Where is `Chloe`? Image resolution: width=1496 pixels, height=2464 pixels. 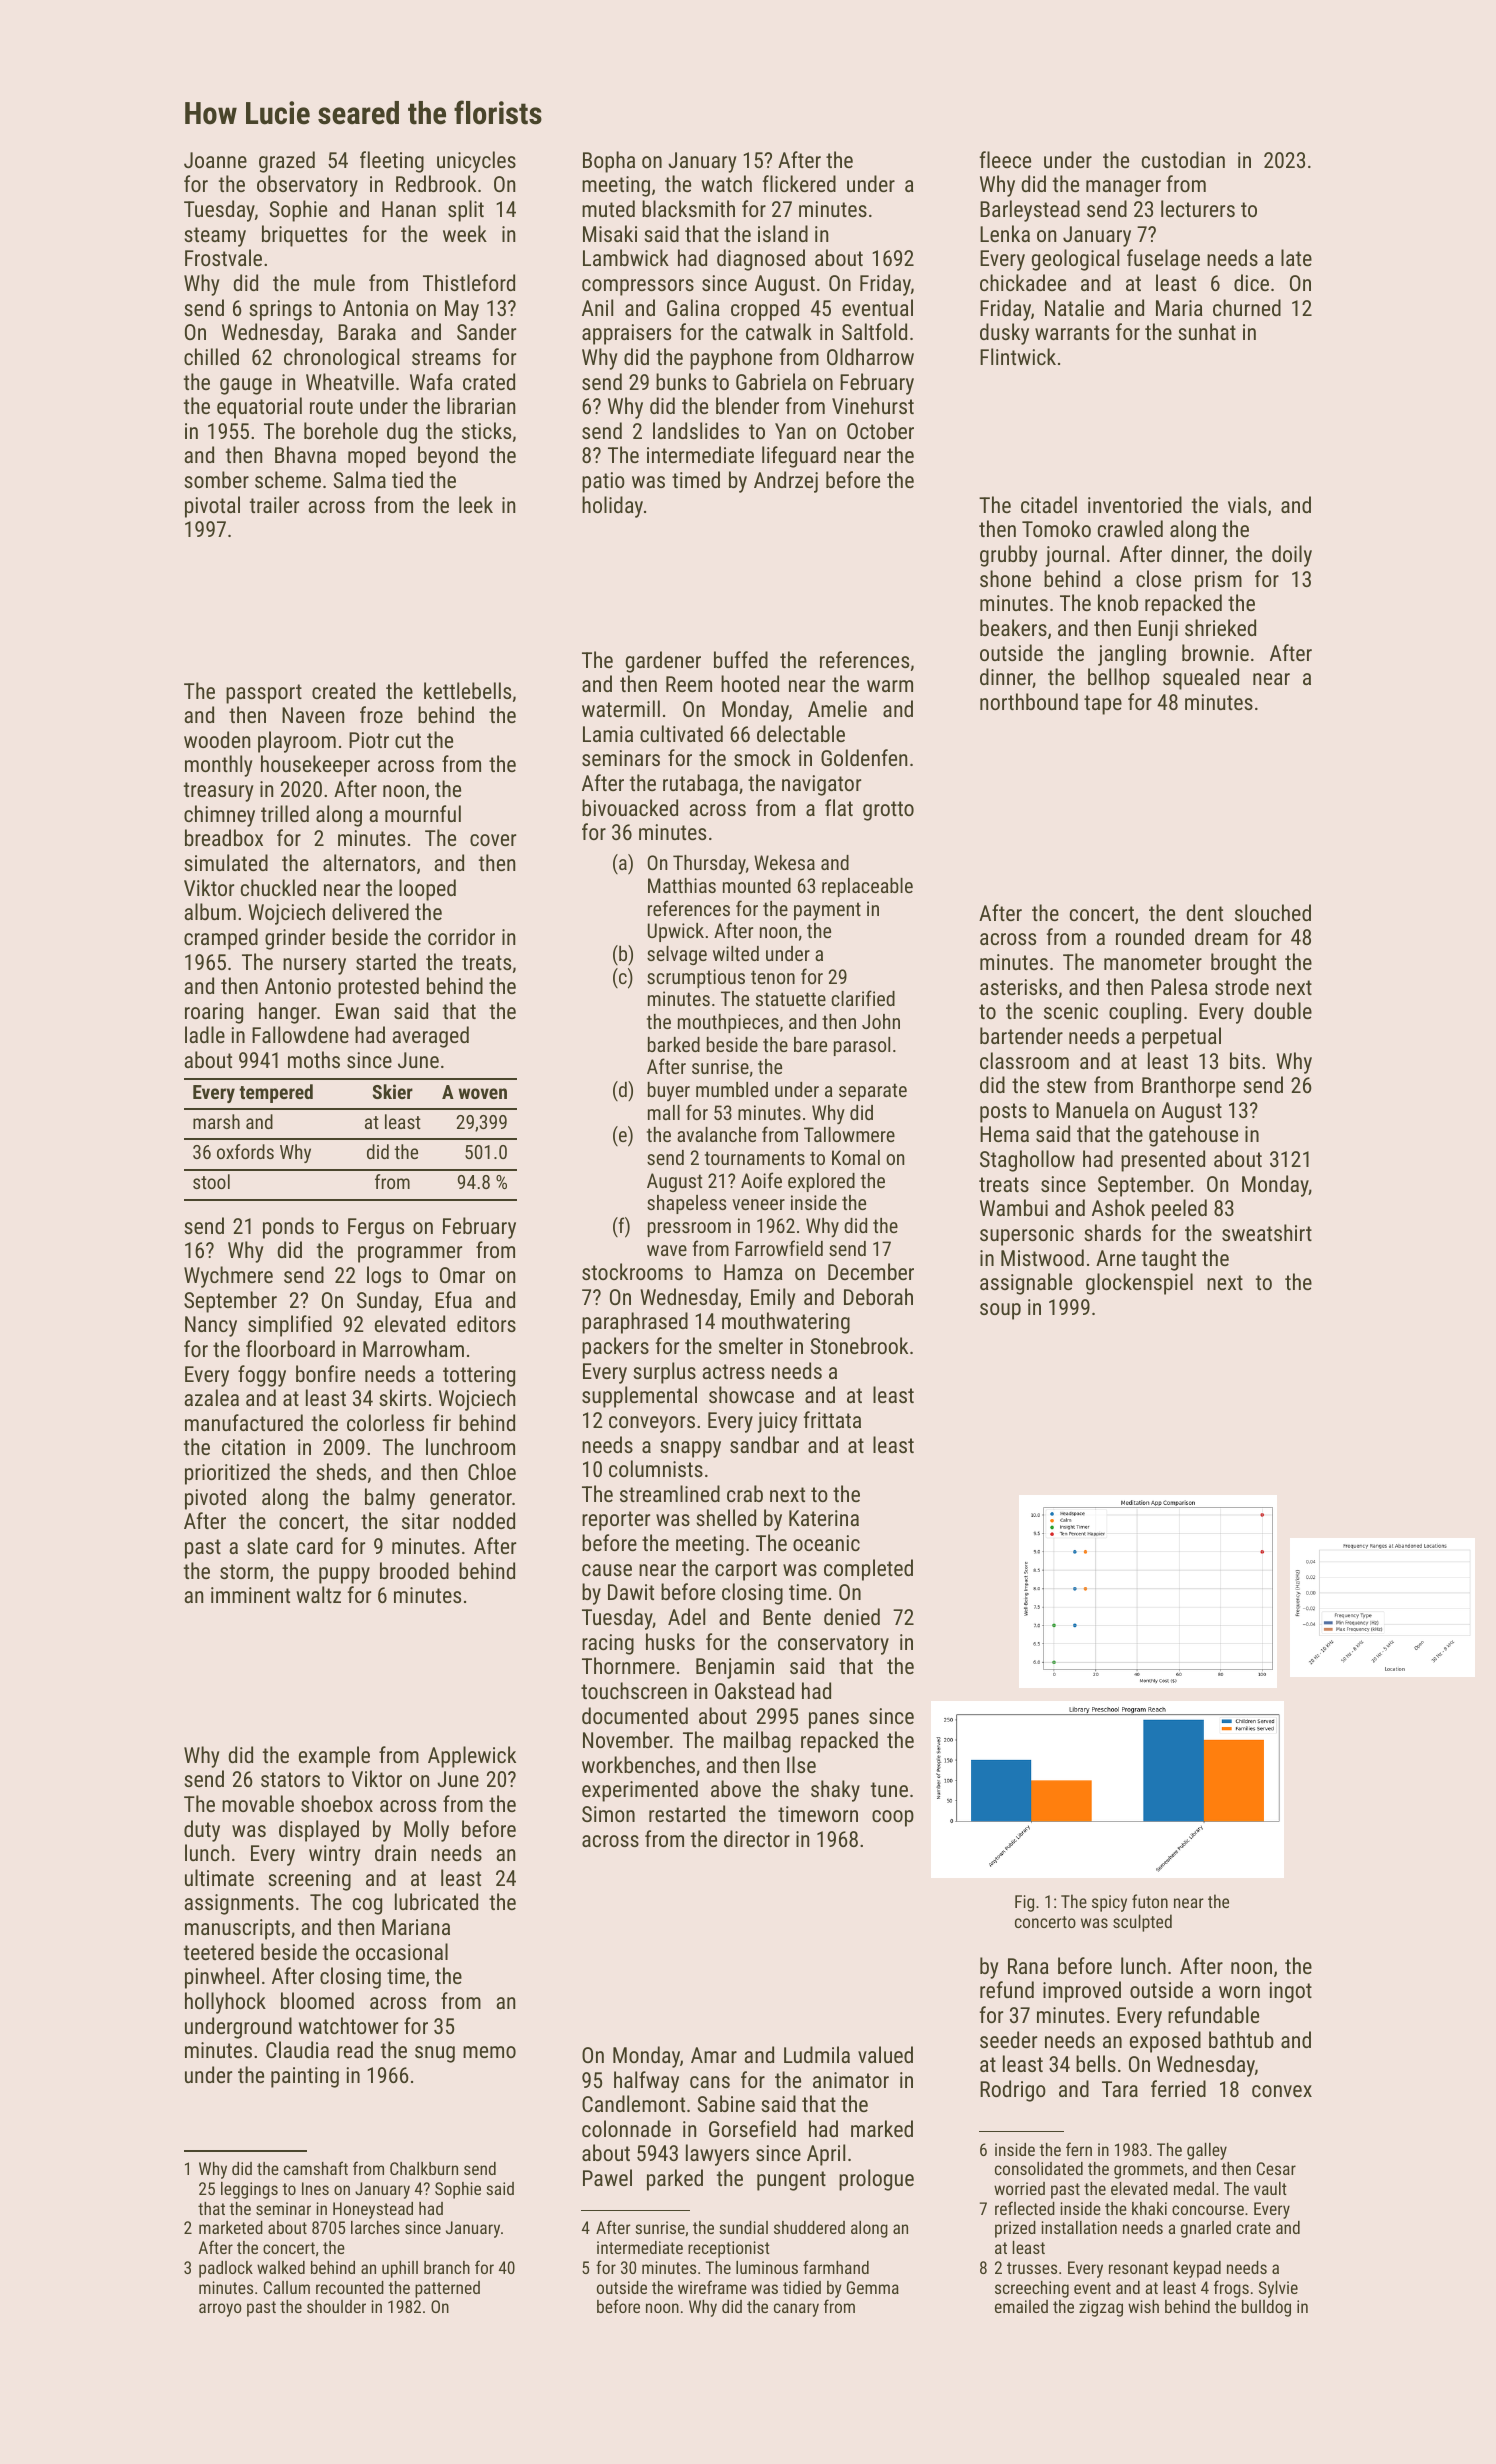
Chloe is located at coordinates (492, 1471).
